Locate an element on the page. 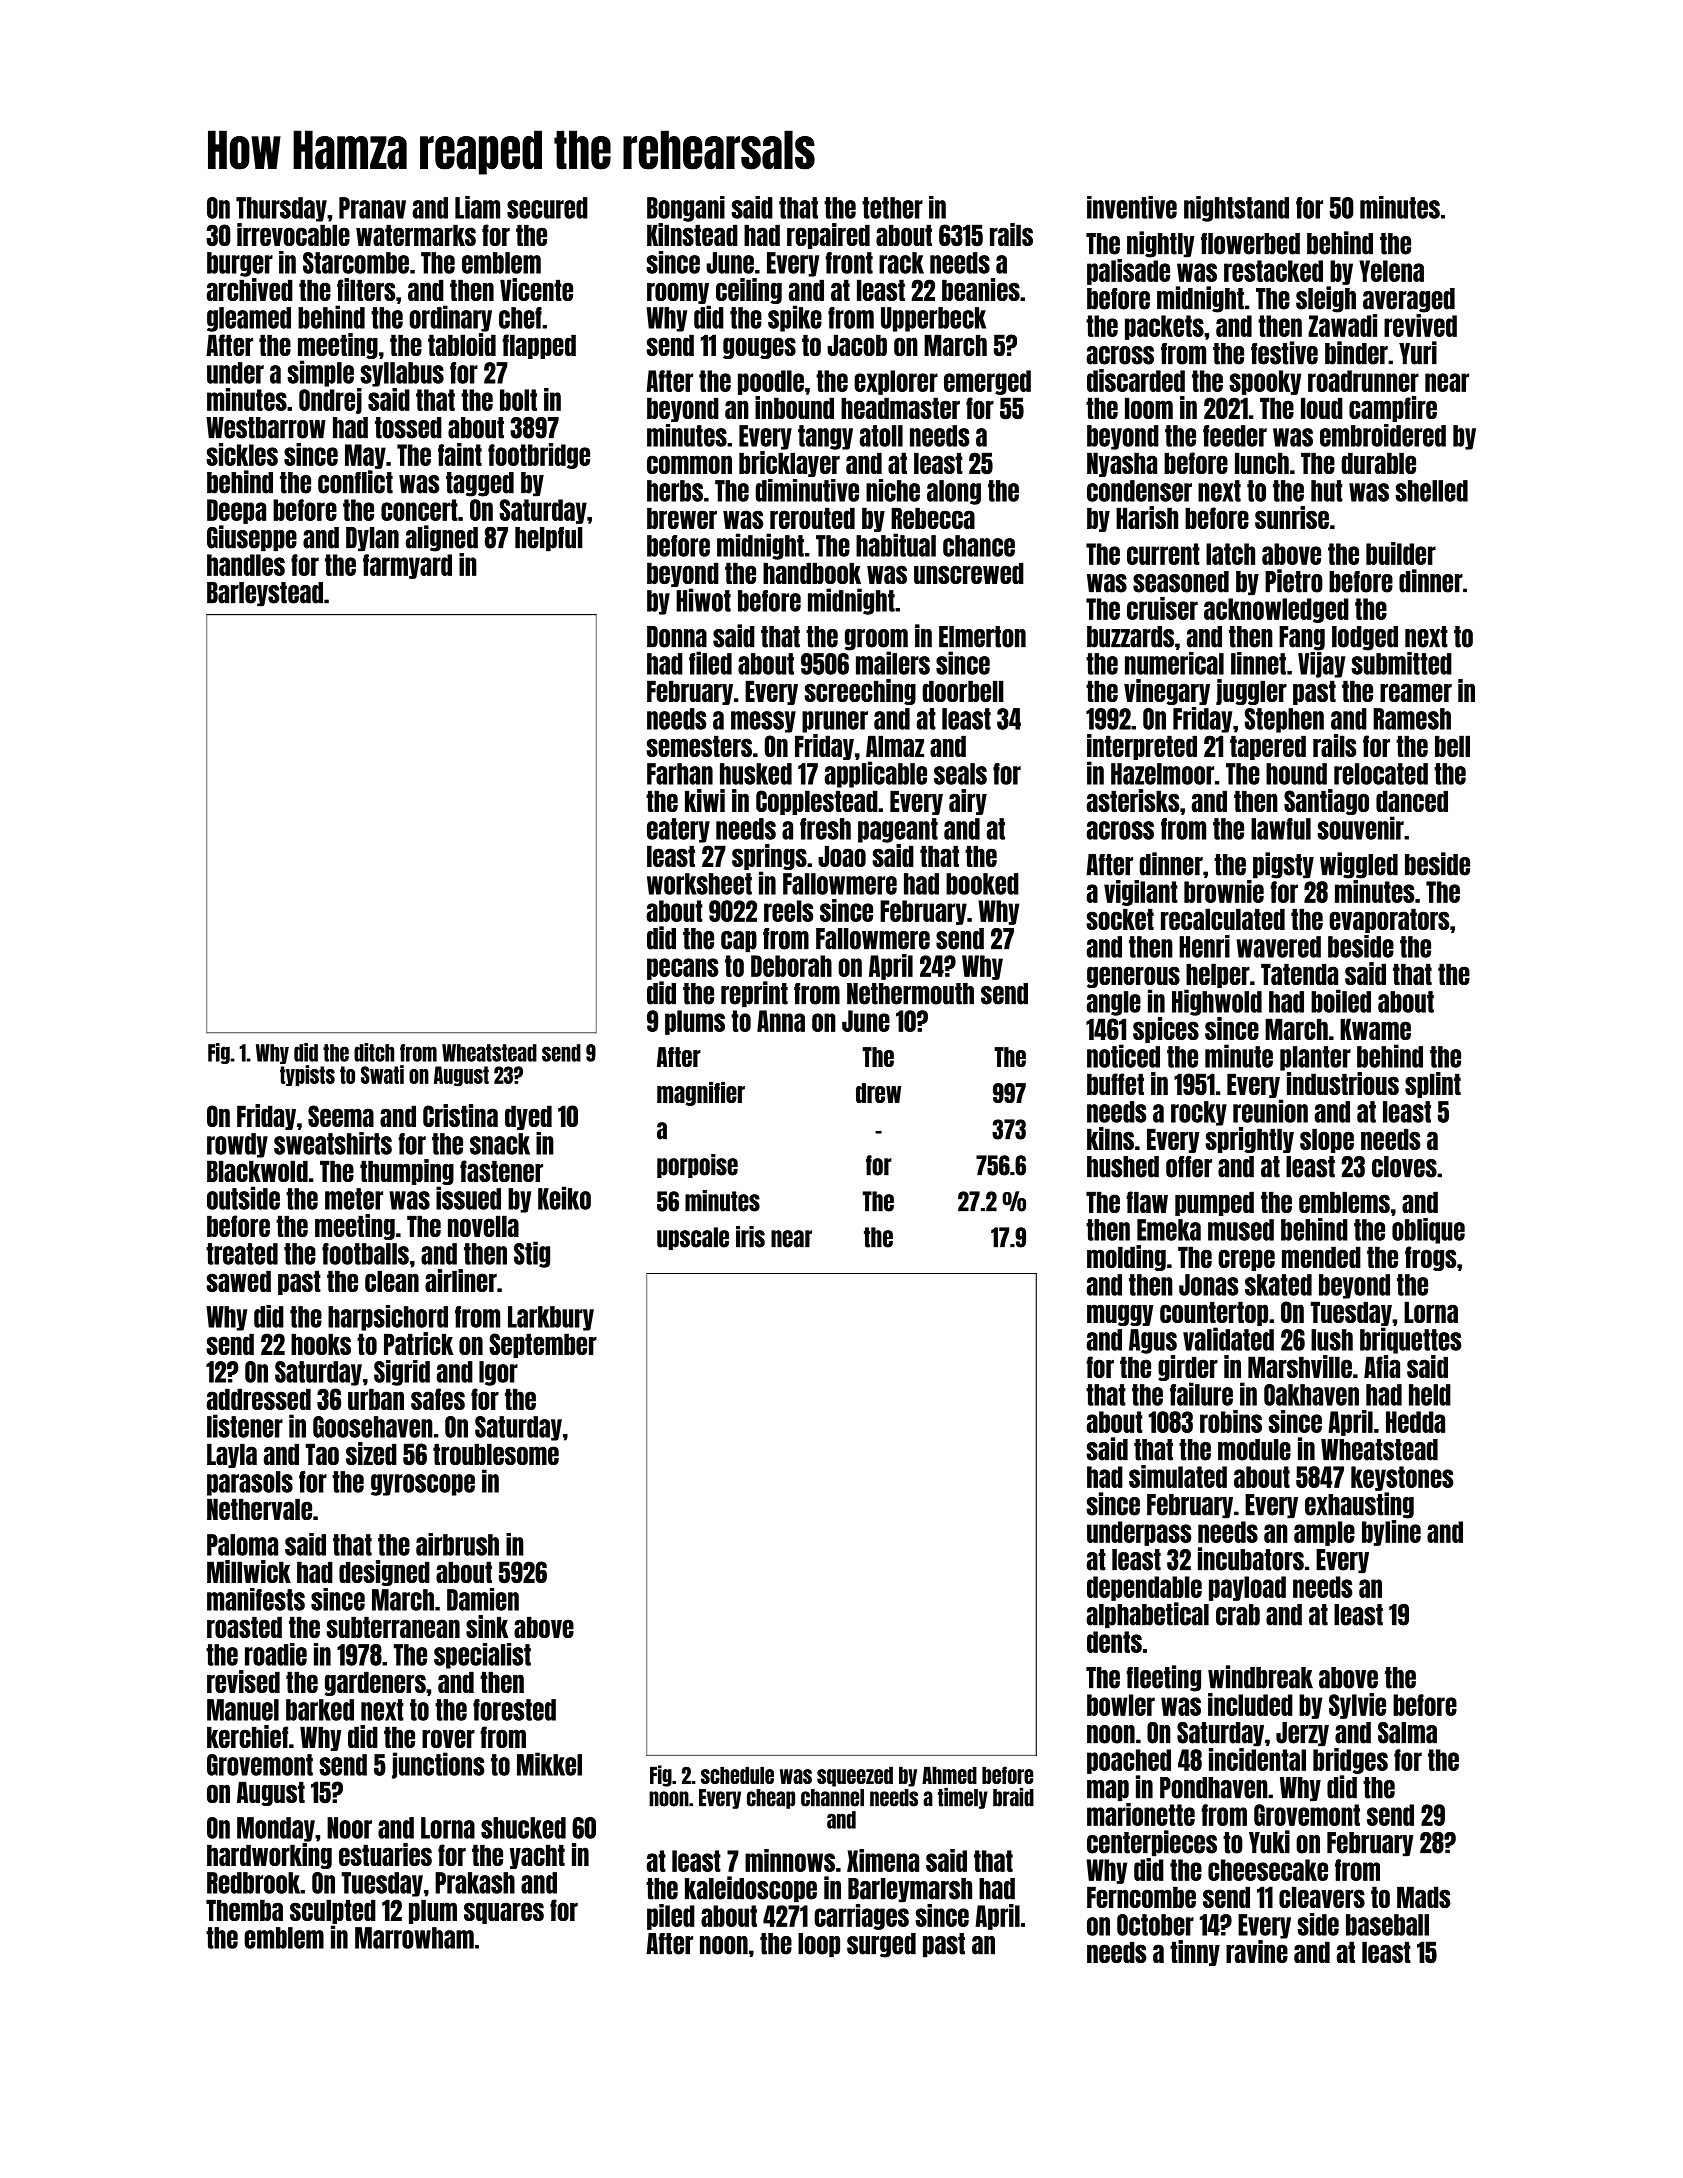 This image has height=2178, width=1683. Liam is located at coordinates (477, 207).
